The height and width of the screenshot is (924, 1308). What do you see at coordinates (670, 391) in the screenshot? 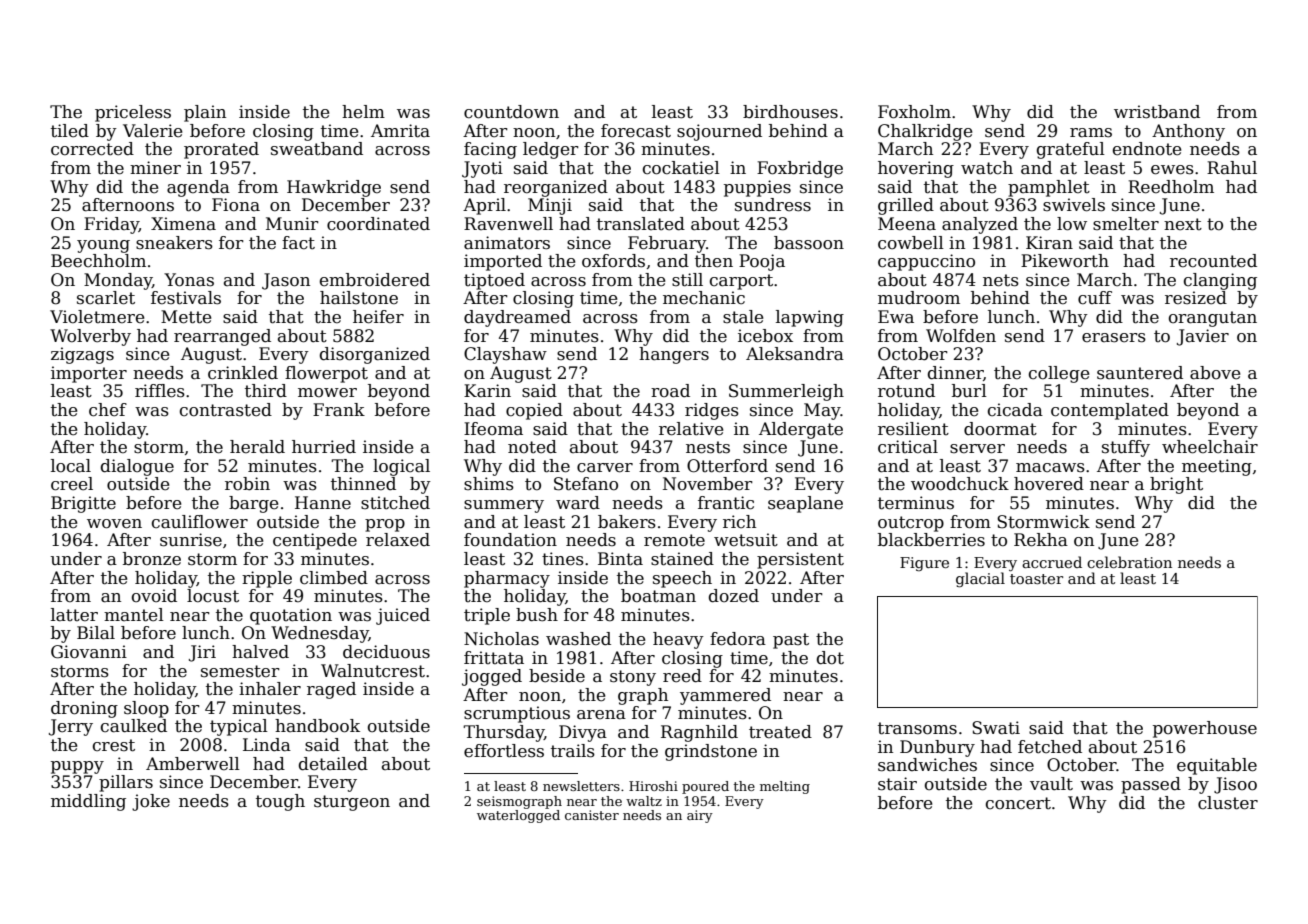
I see `road` at bounding box center [670, 391].
